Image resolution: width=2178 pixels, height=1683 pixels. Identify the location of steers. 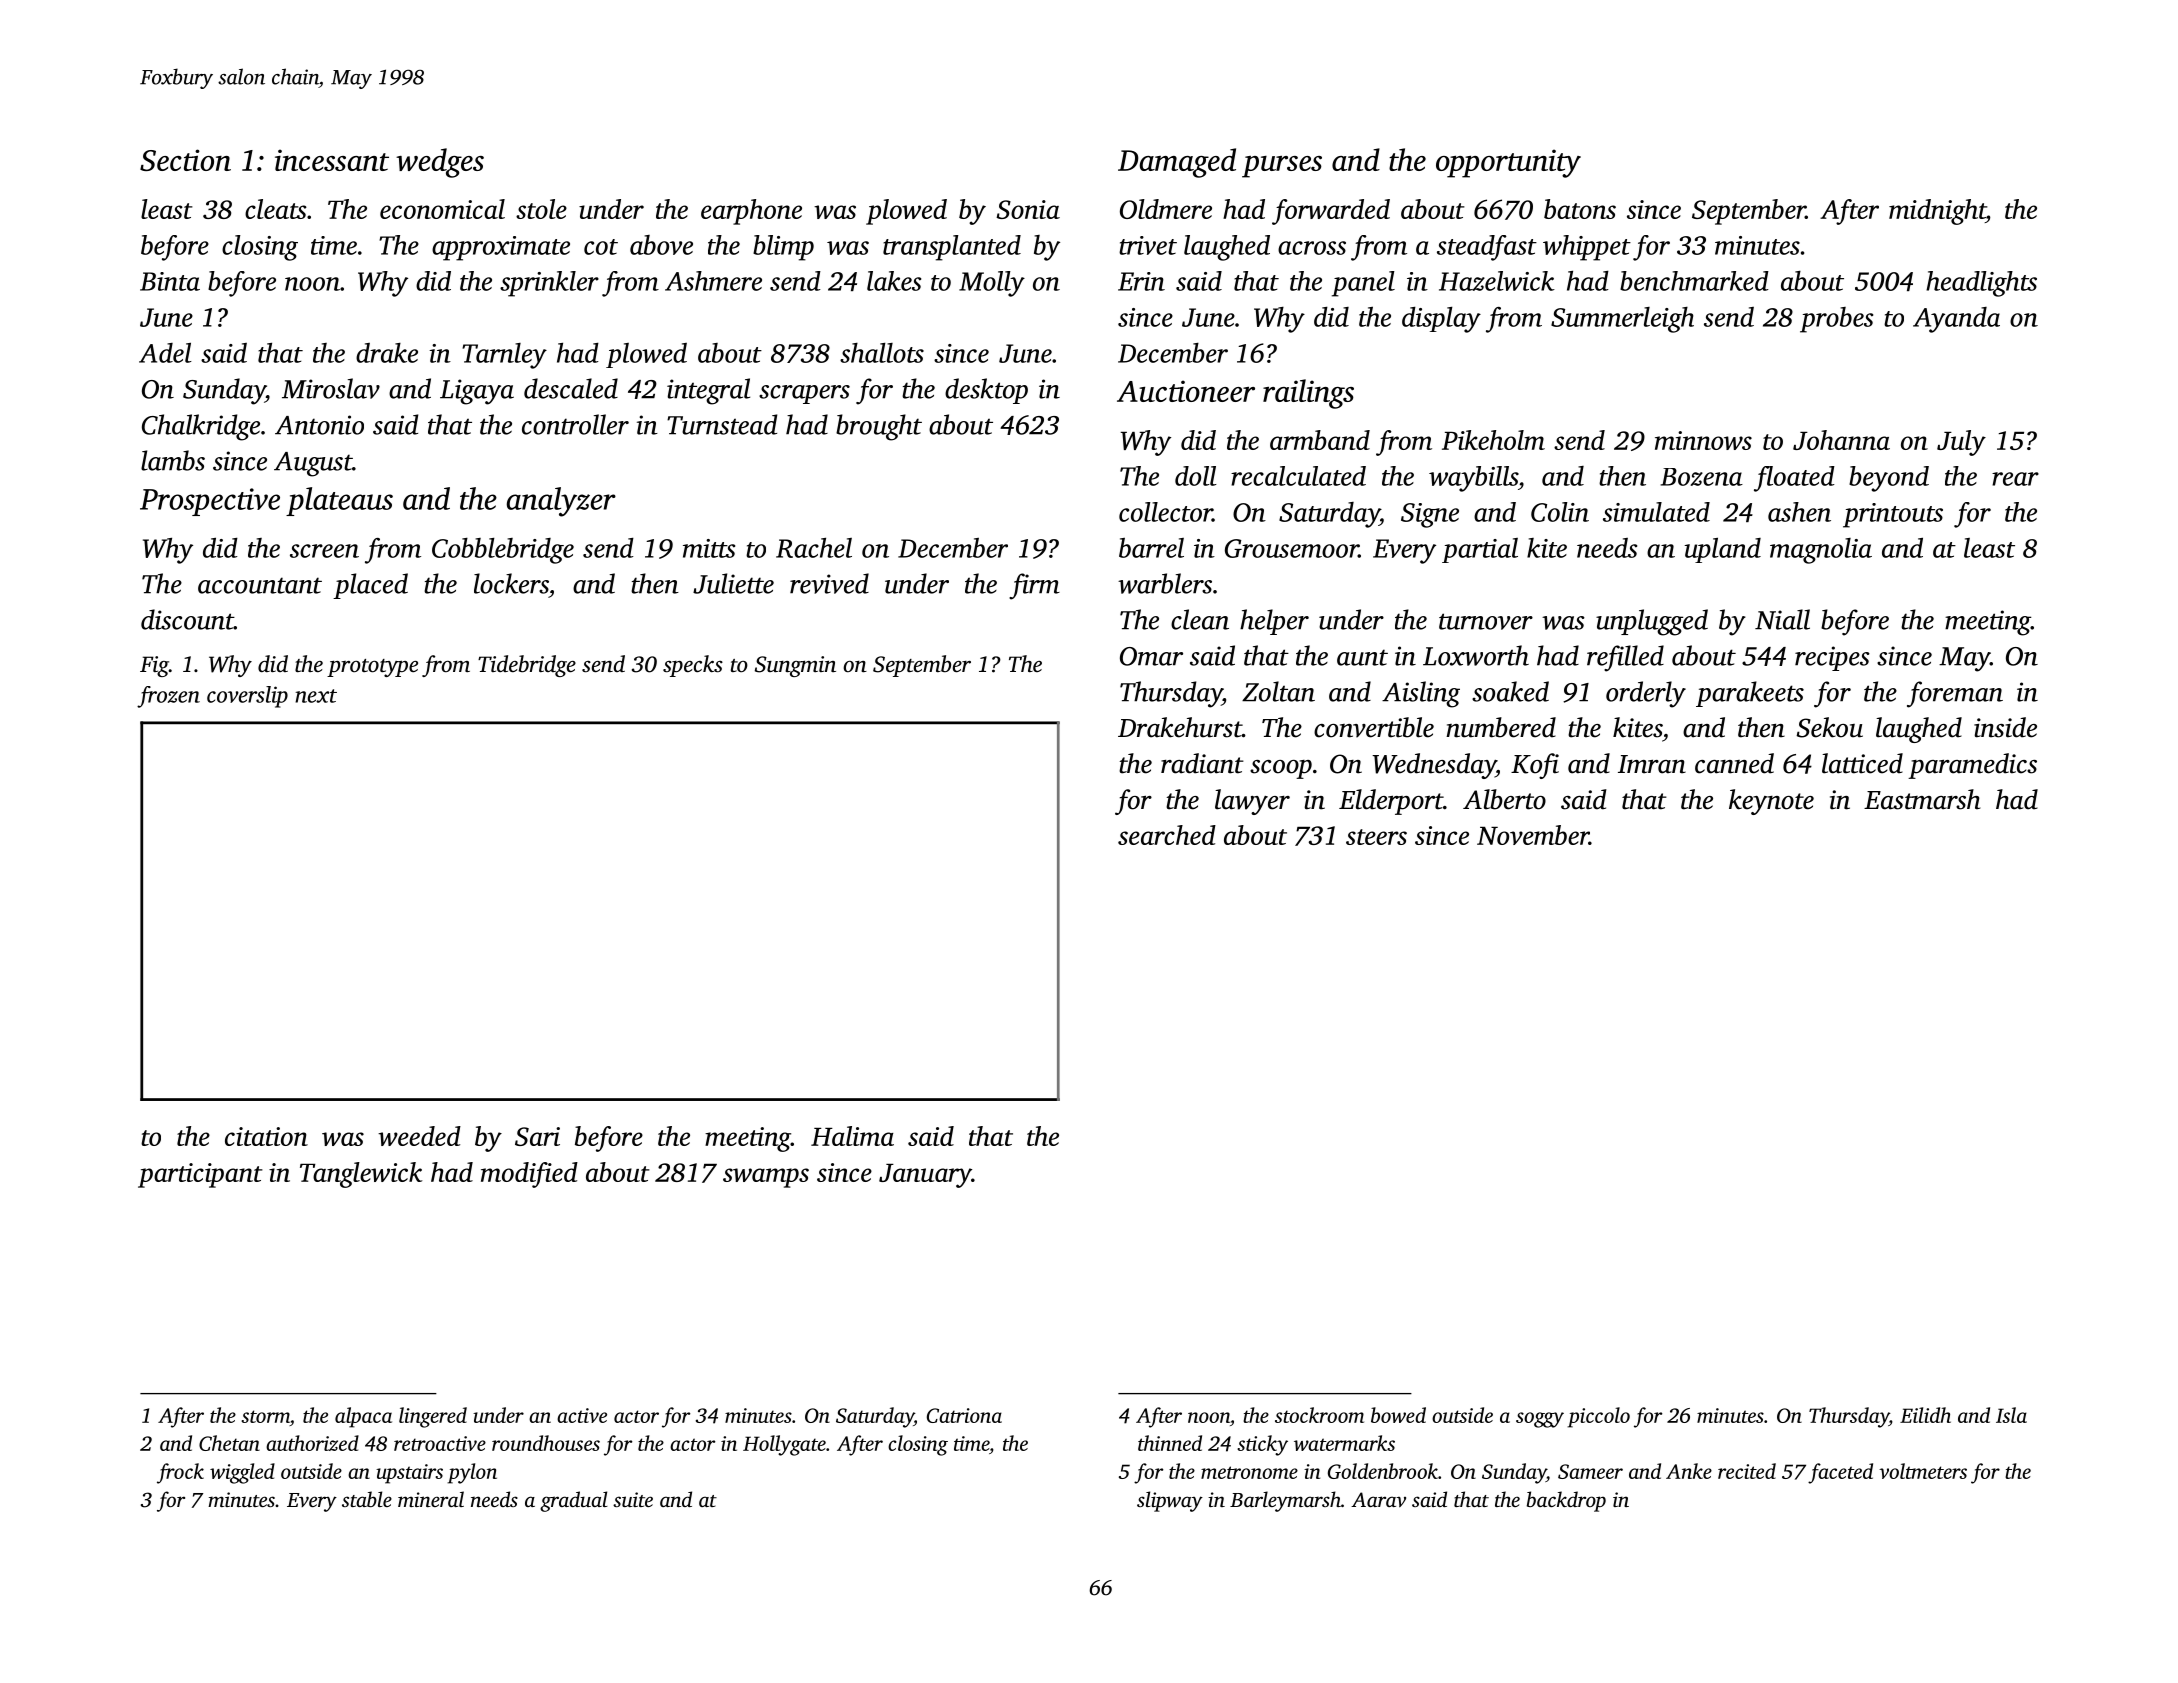
(1376, 837).
